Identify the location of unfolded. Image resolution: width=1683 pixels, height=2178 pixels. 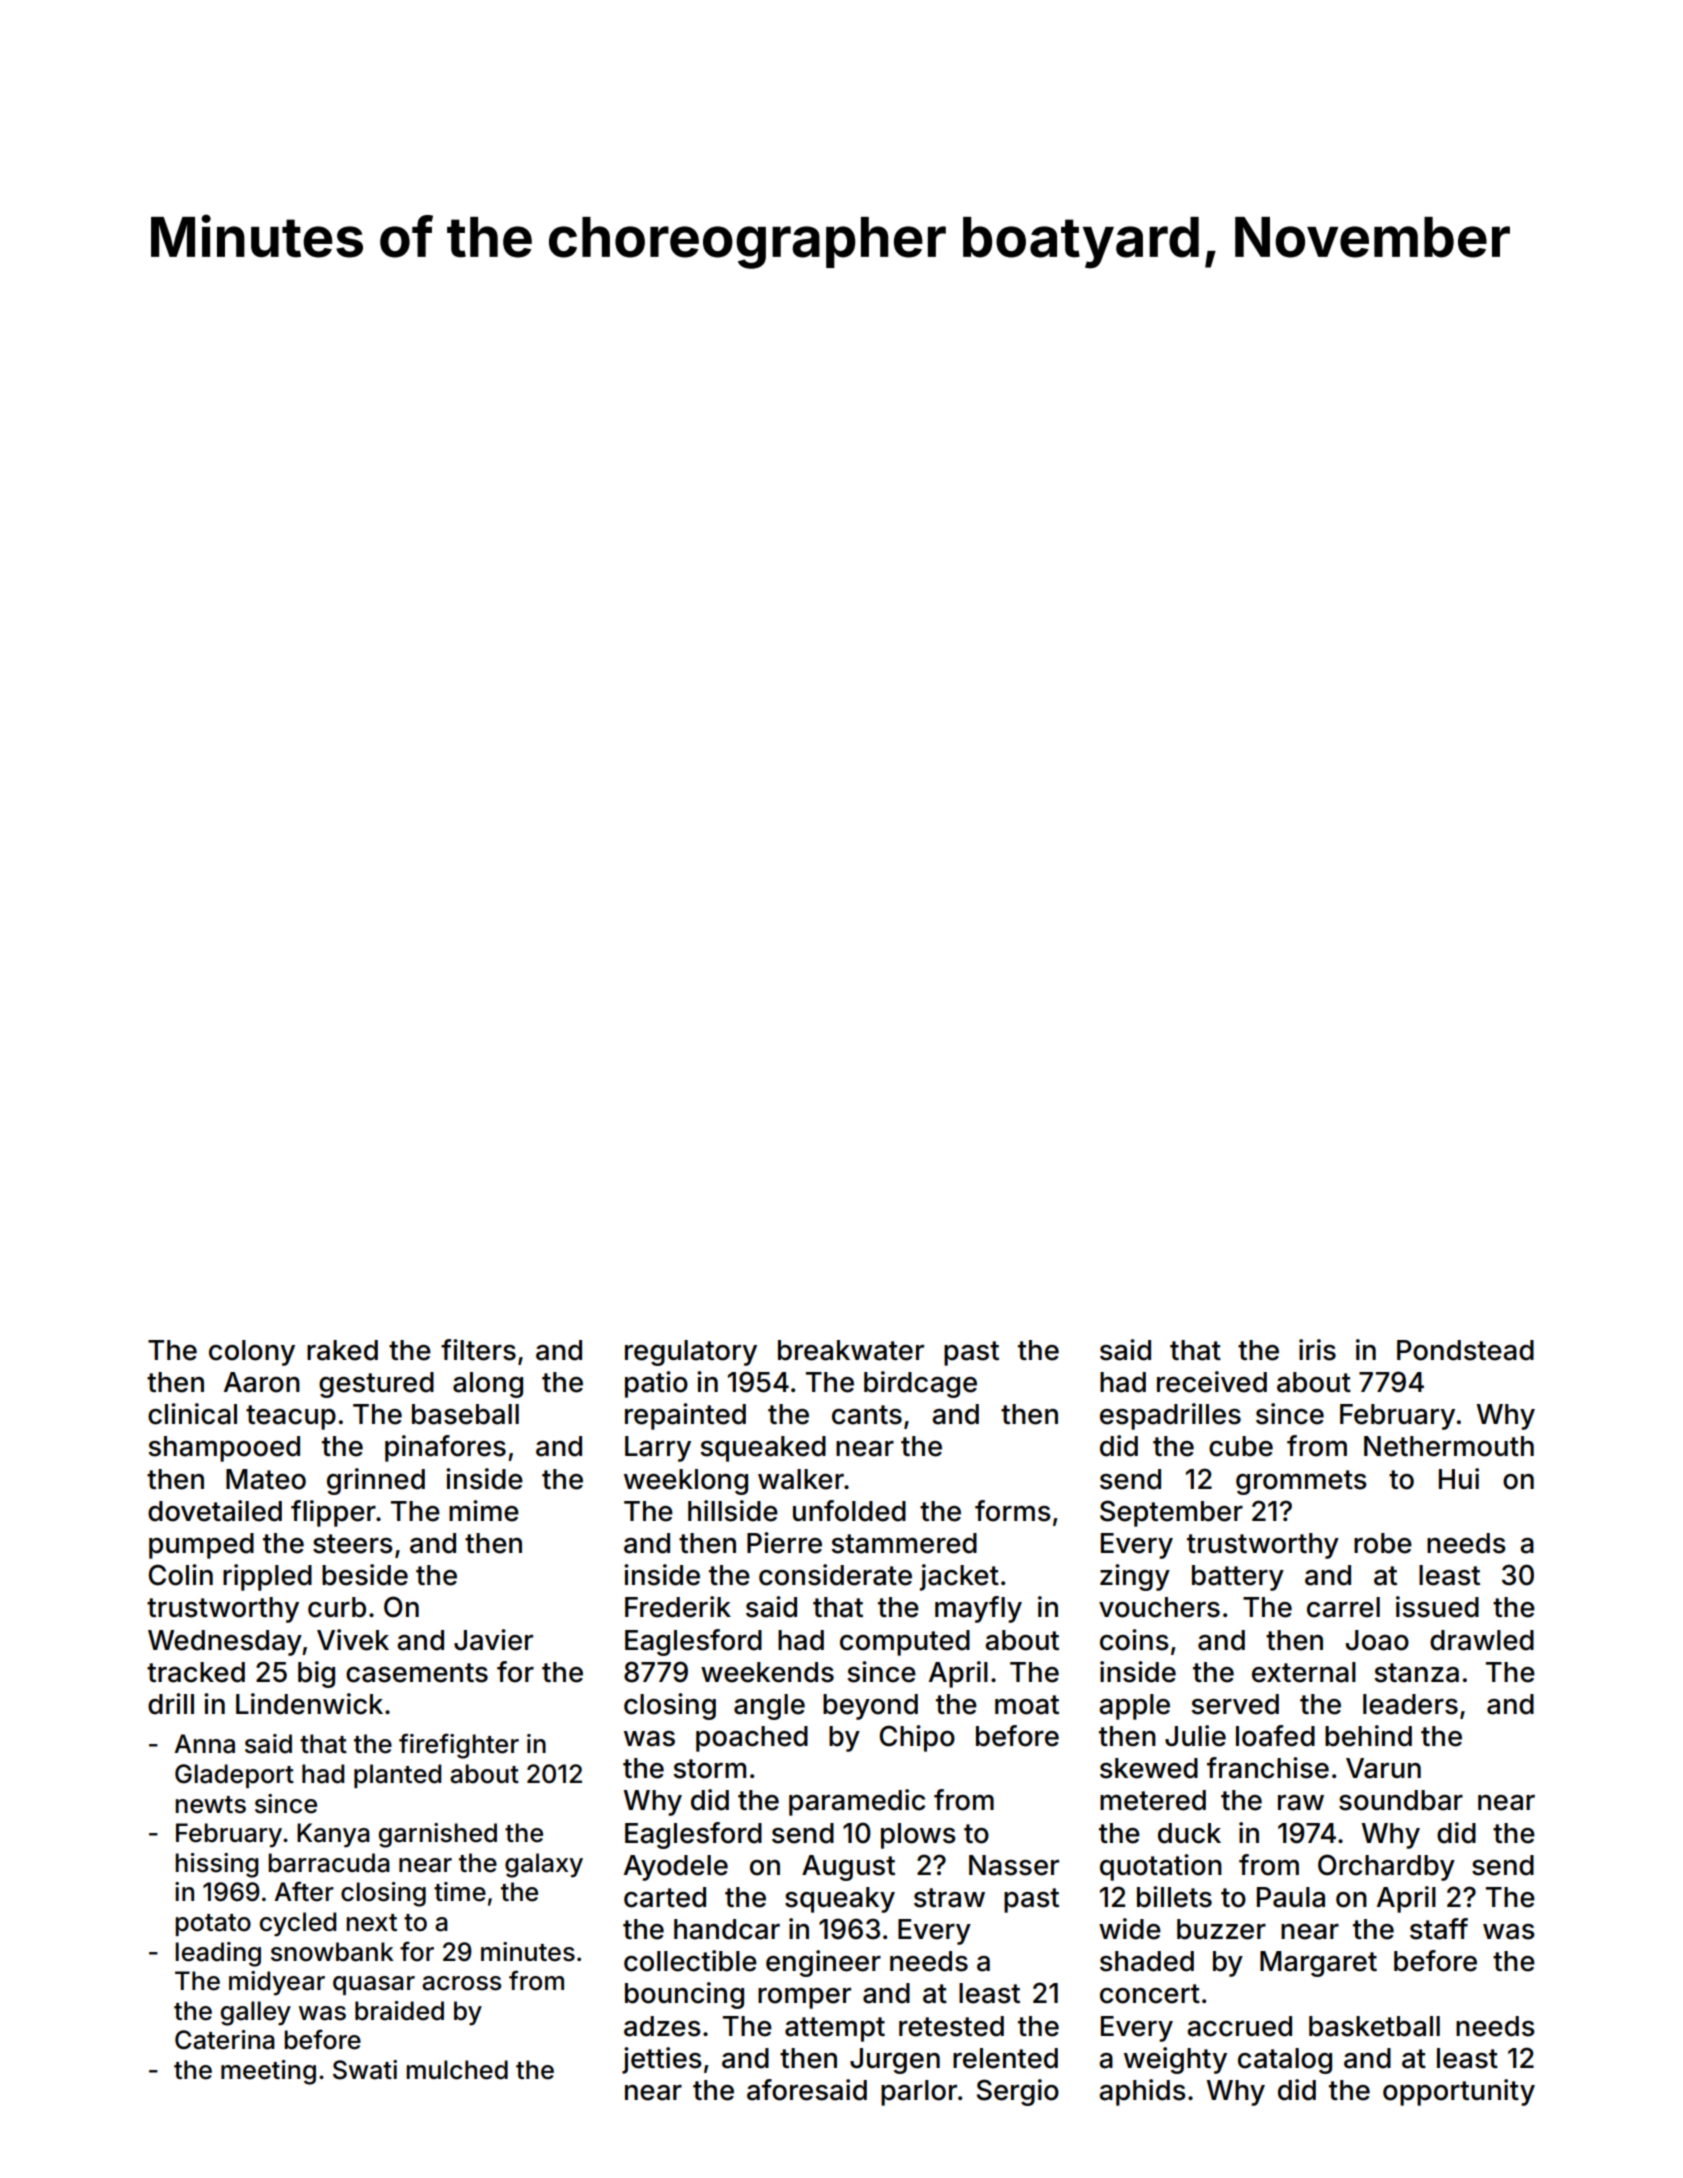
(849, 1511).
